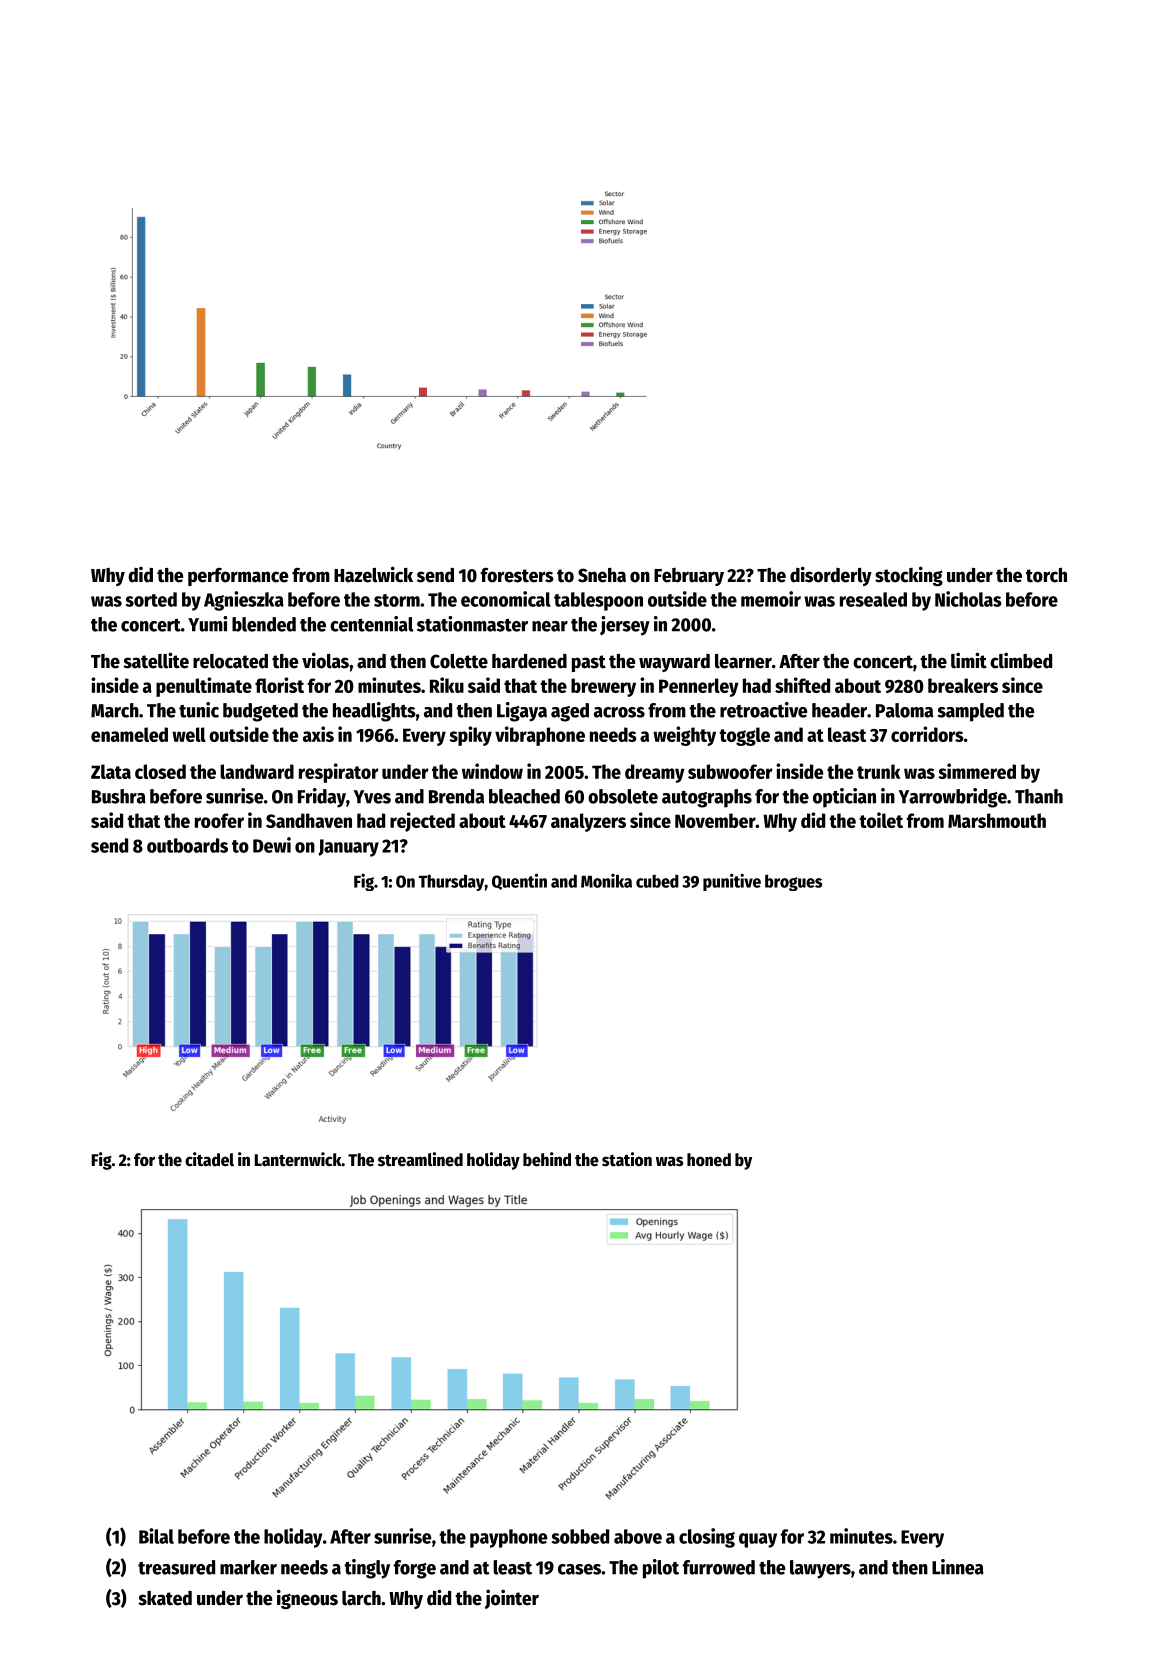 This screenshot has height=1663, width=1176. What do you see at coordinates (165, 1598) in the screenshot?
I see `skated` at bounding box center [165, 1598].
